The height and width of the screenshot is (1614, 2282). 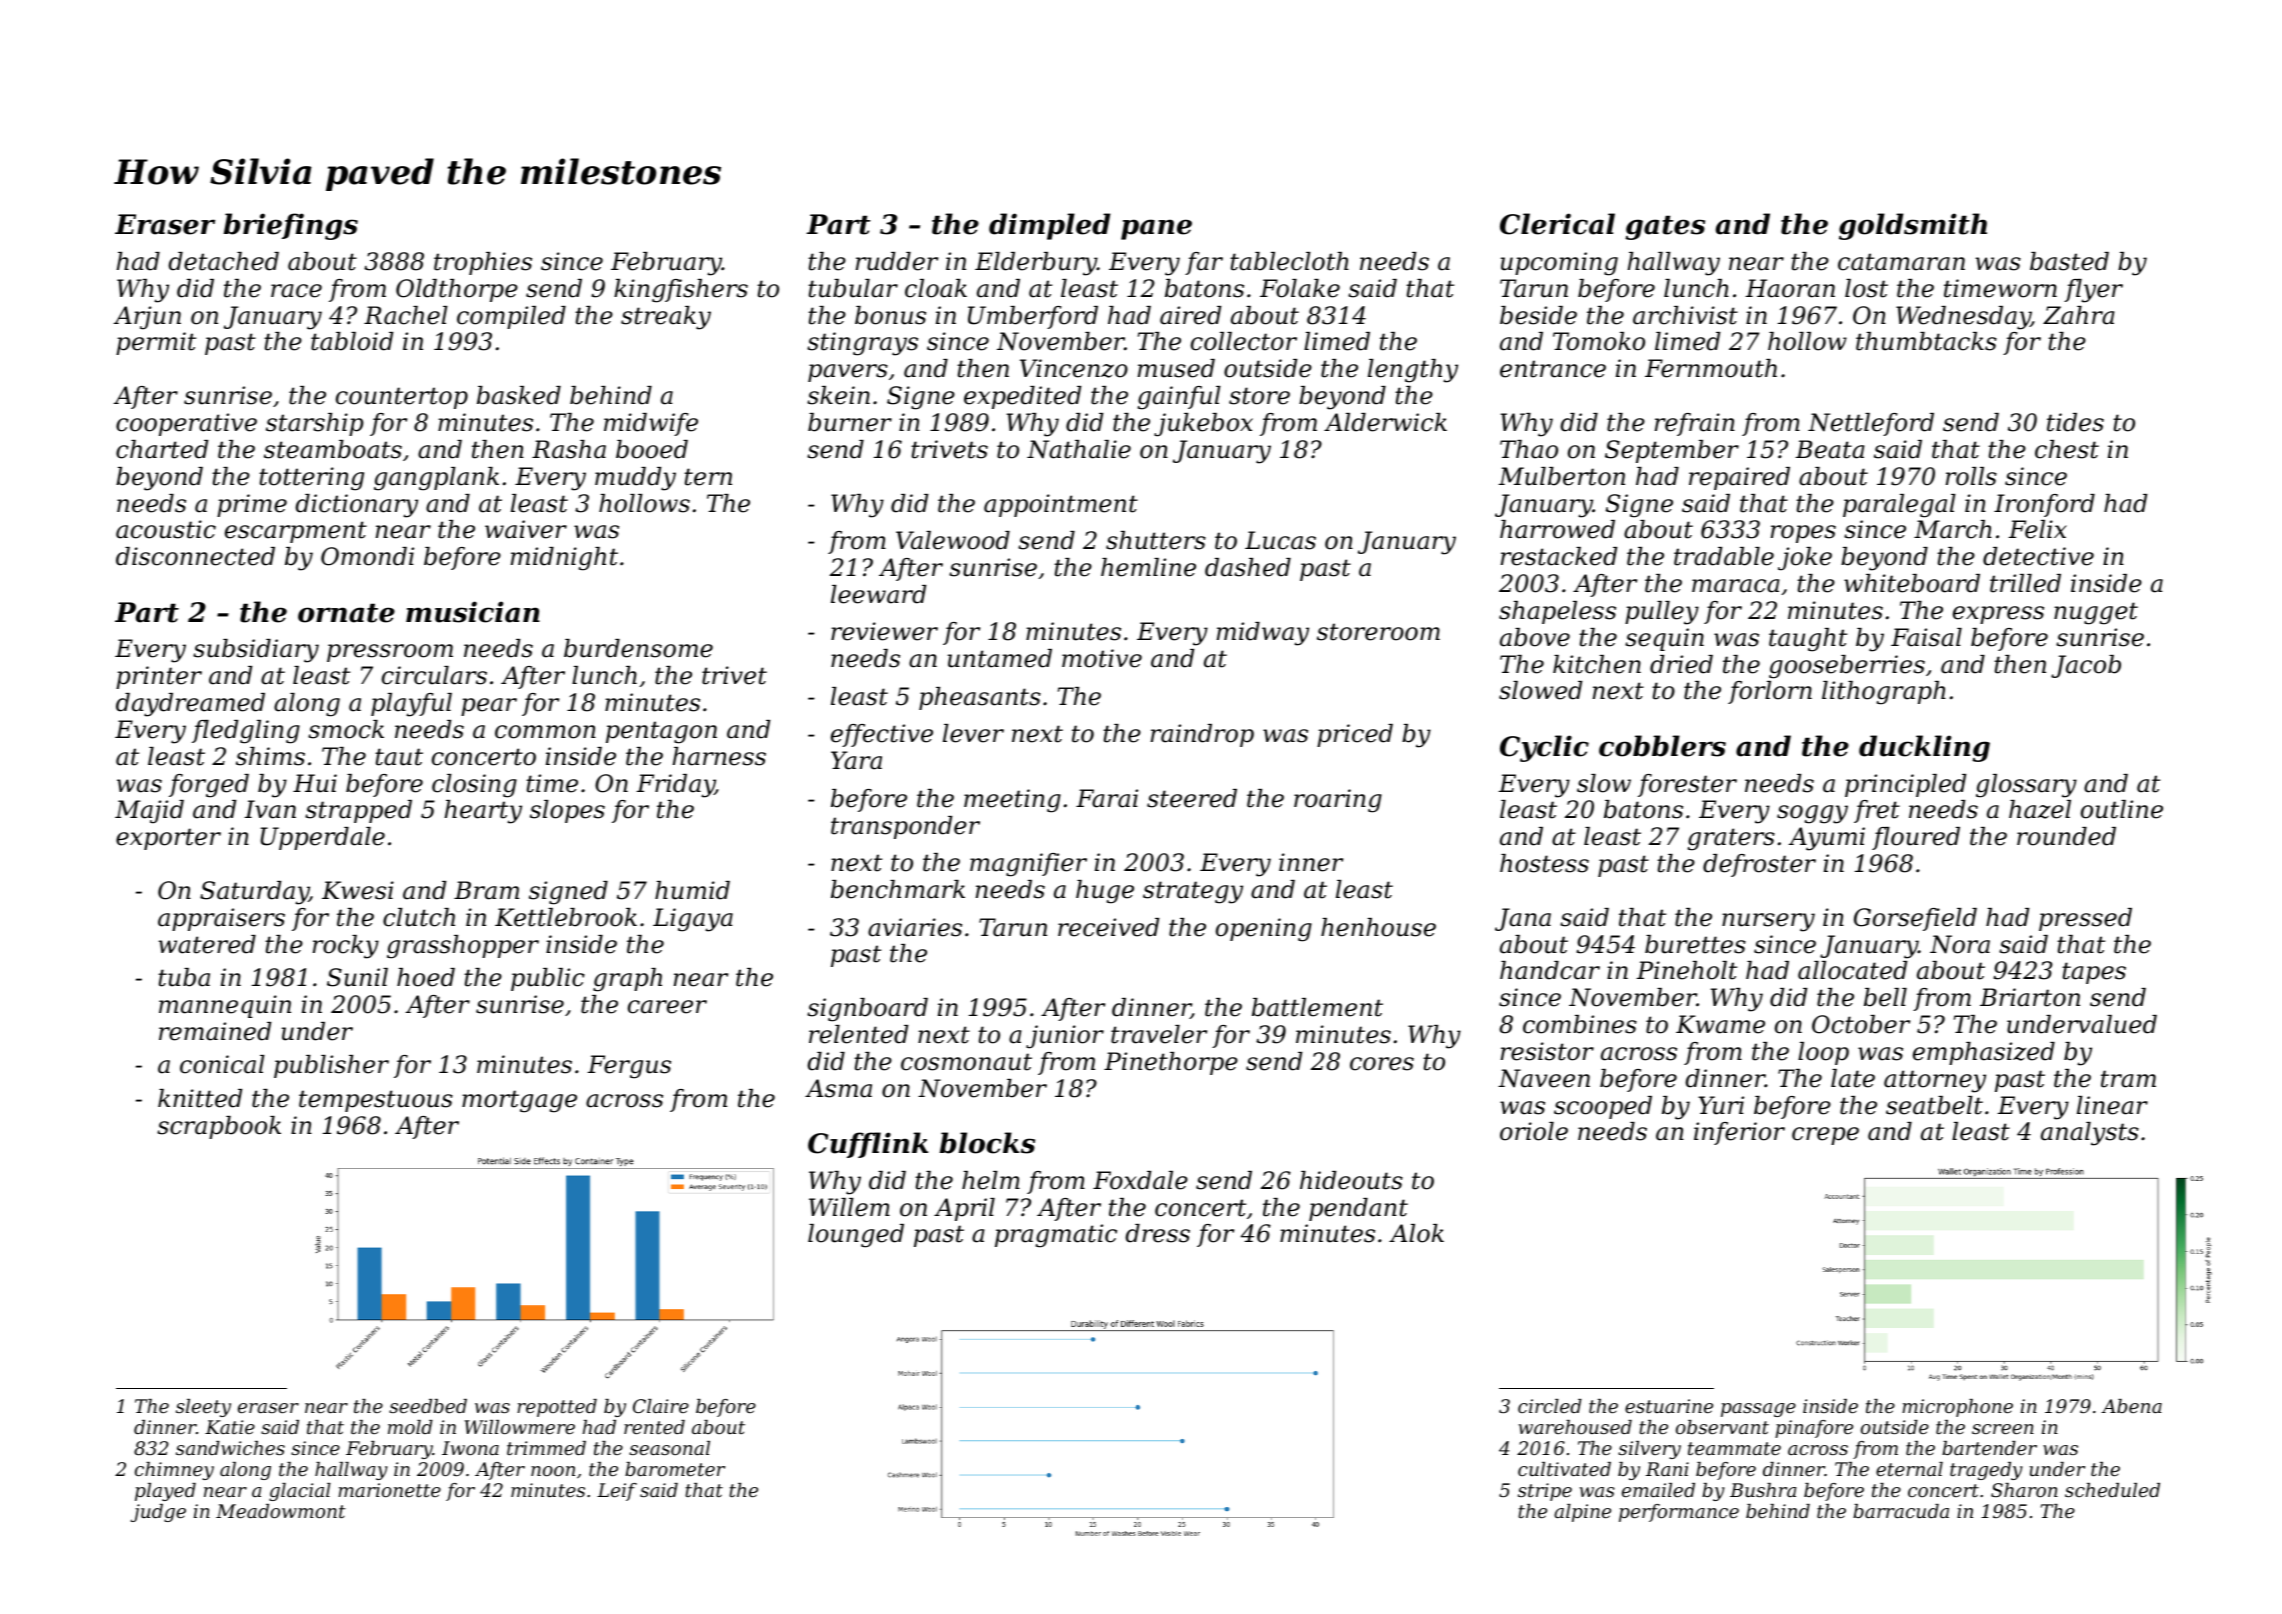 I want to click on Valewood, so click(x=953, y=540).
